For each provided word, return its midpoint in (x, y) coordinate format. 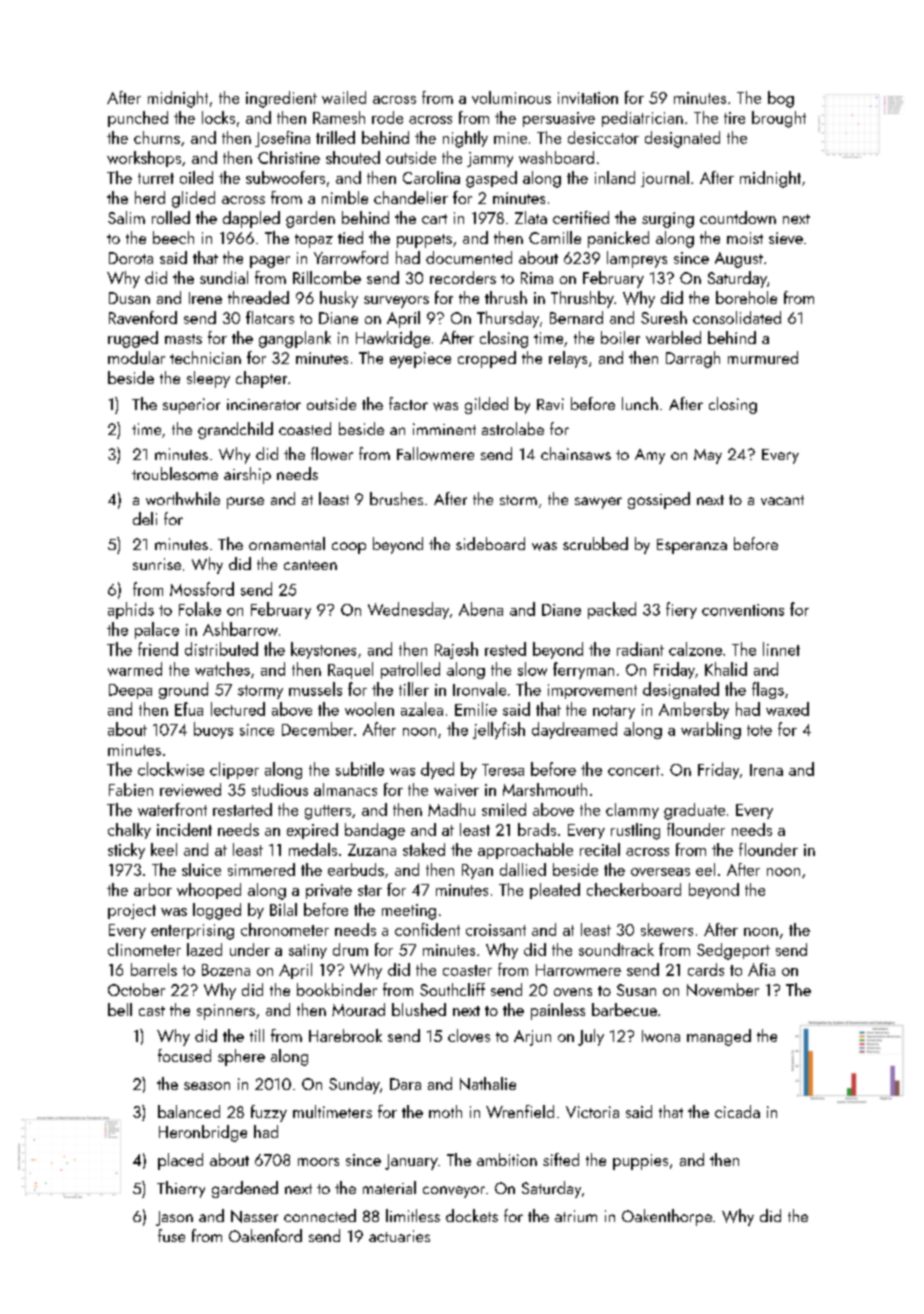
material (389, 1187)
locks (218, 117)
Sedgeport (733, 951)
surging (668, 220)
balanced (189, 1111)
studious (280, 789)
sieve (786, 238)
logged (217, 911)
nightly (465, 139)
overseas (660, 872)
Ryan (477, 871)
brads (537, 829)
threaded (258, 297)
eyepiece (420, 360)
